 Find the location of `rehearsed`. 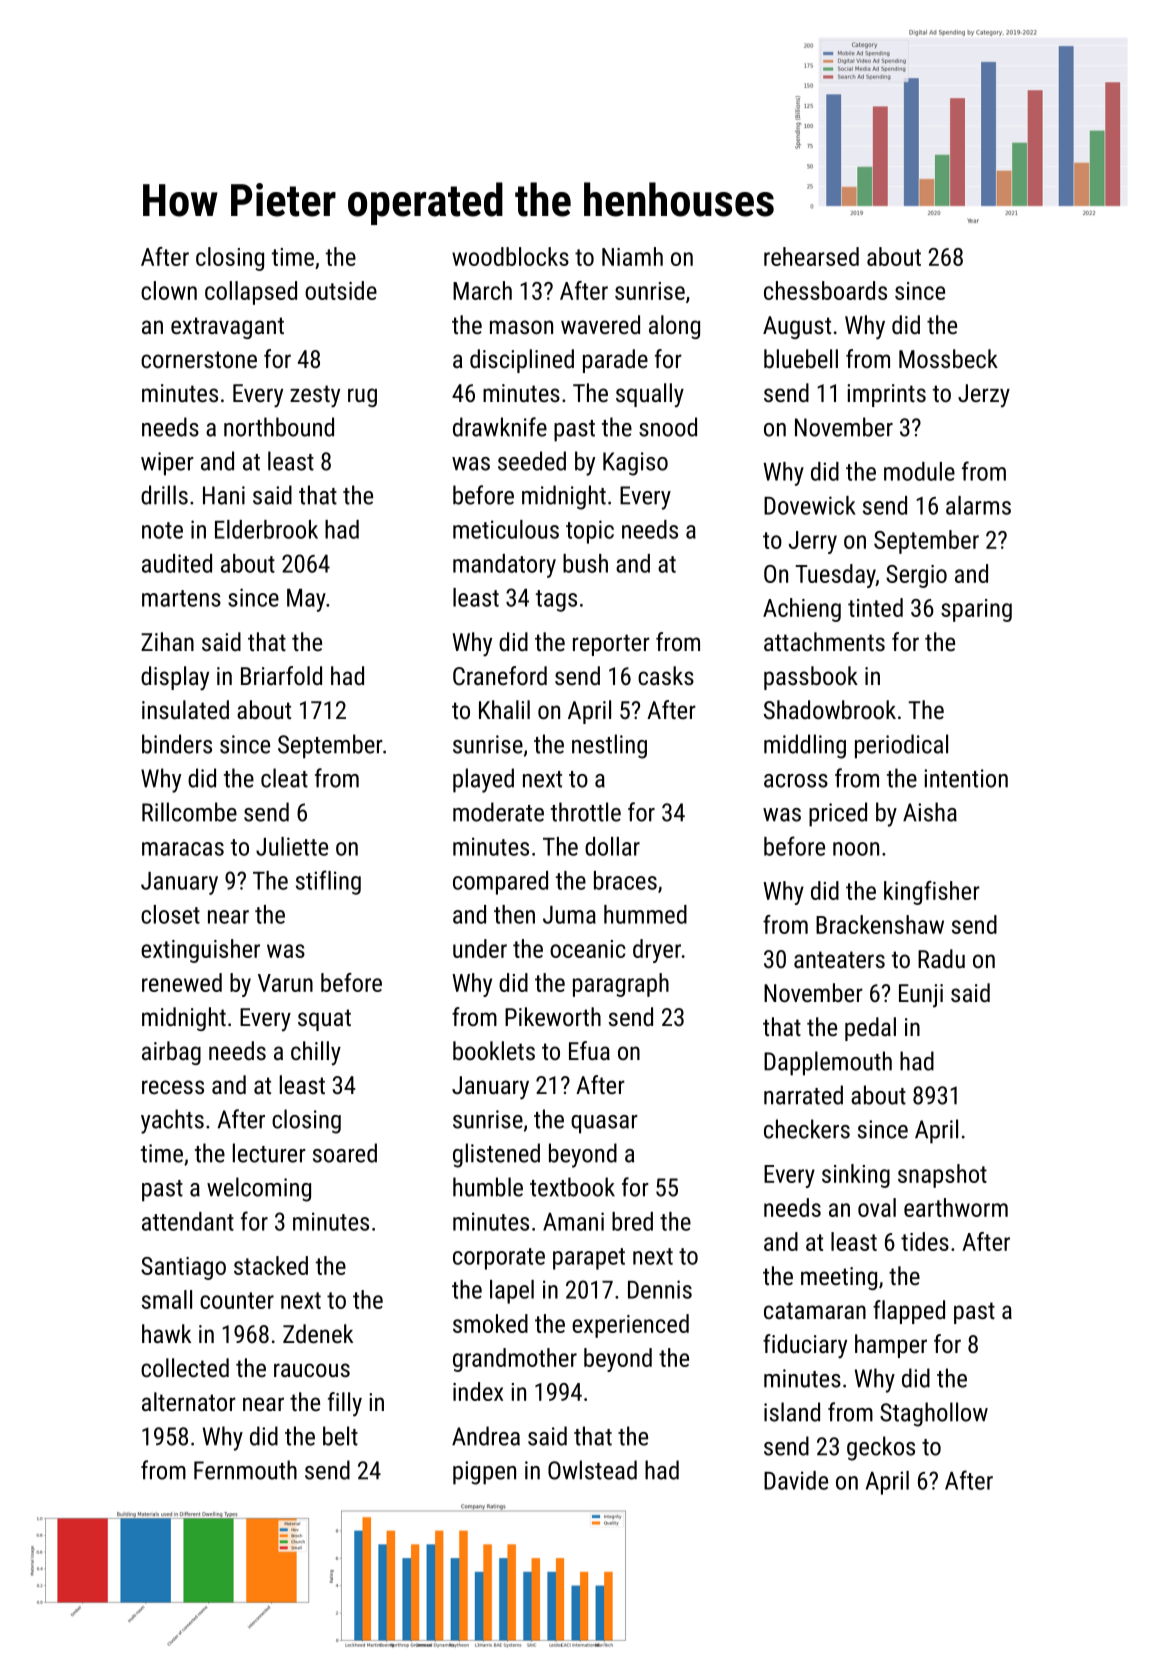

rehearsed is located at coordinates (811, 256).
